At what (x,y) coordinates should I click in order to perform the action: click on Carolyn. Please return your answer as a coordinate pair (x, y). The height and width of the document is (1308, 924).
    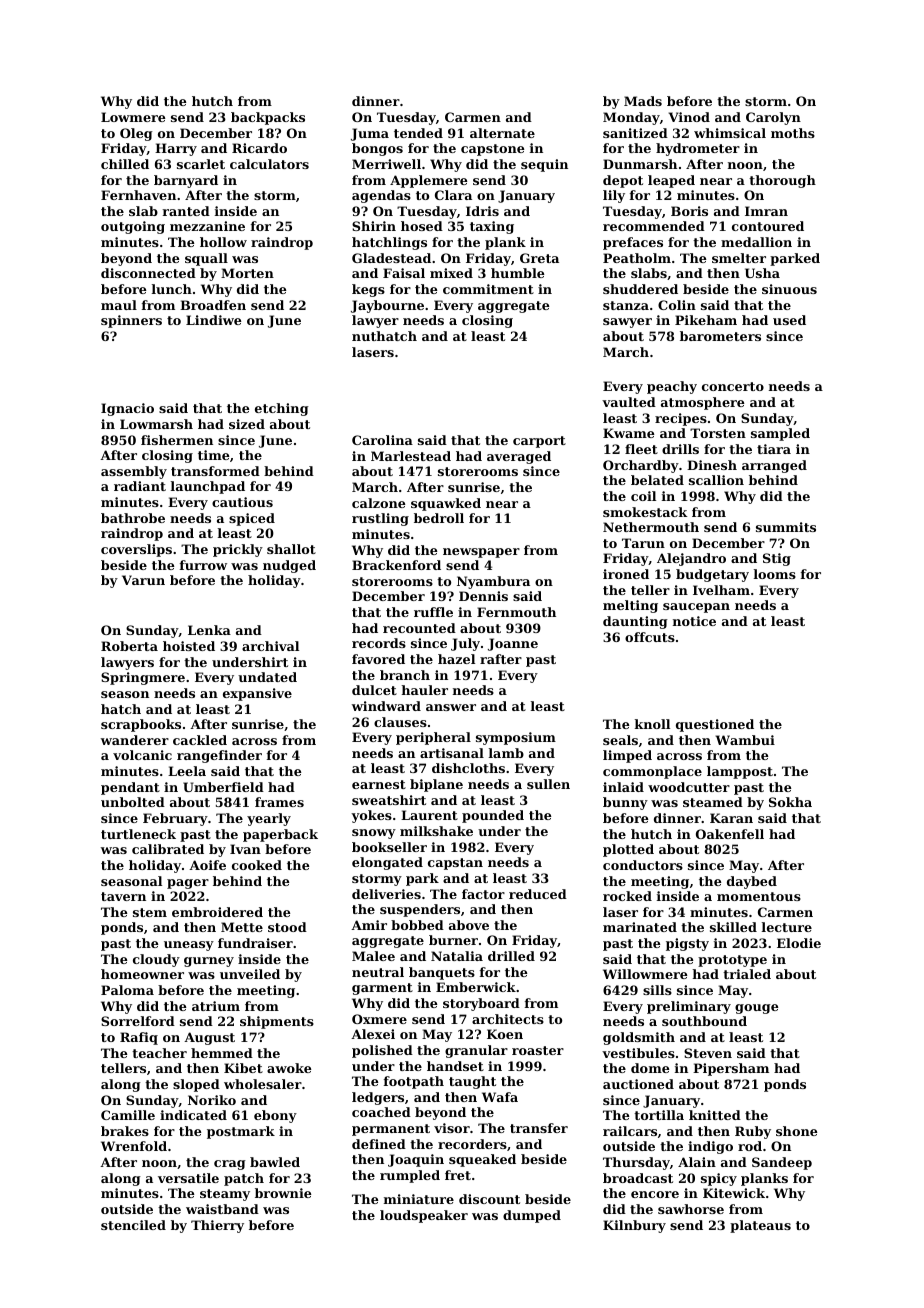
    Looking at the image, I should click on (773, 118).
